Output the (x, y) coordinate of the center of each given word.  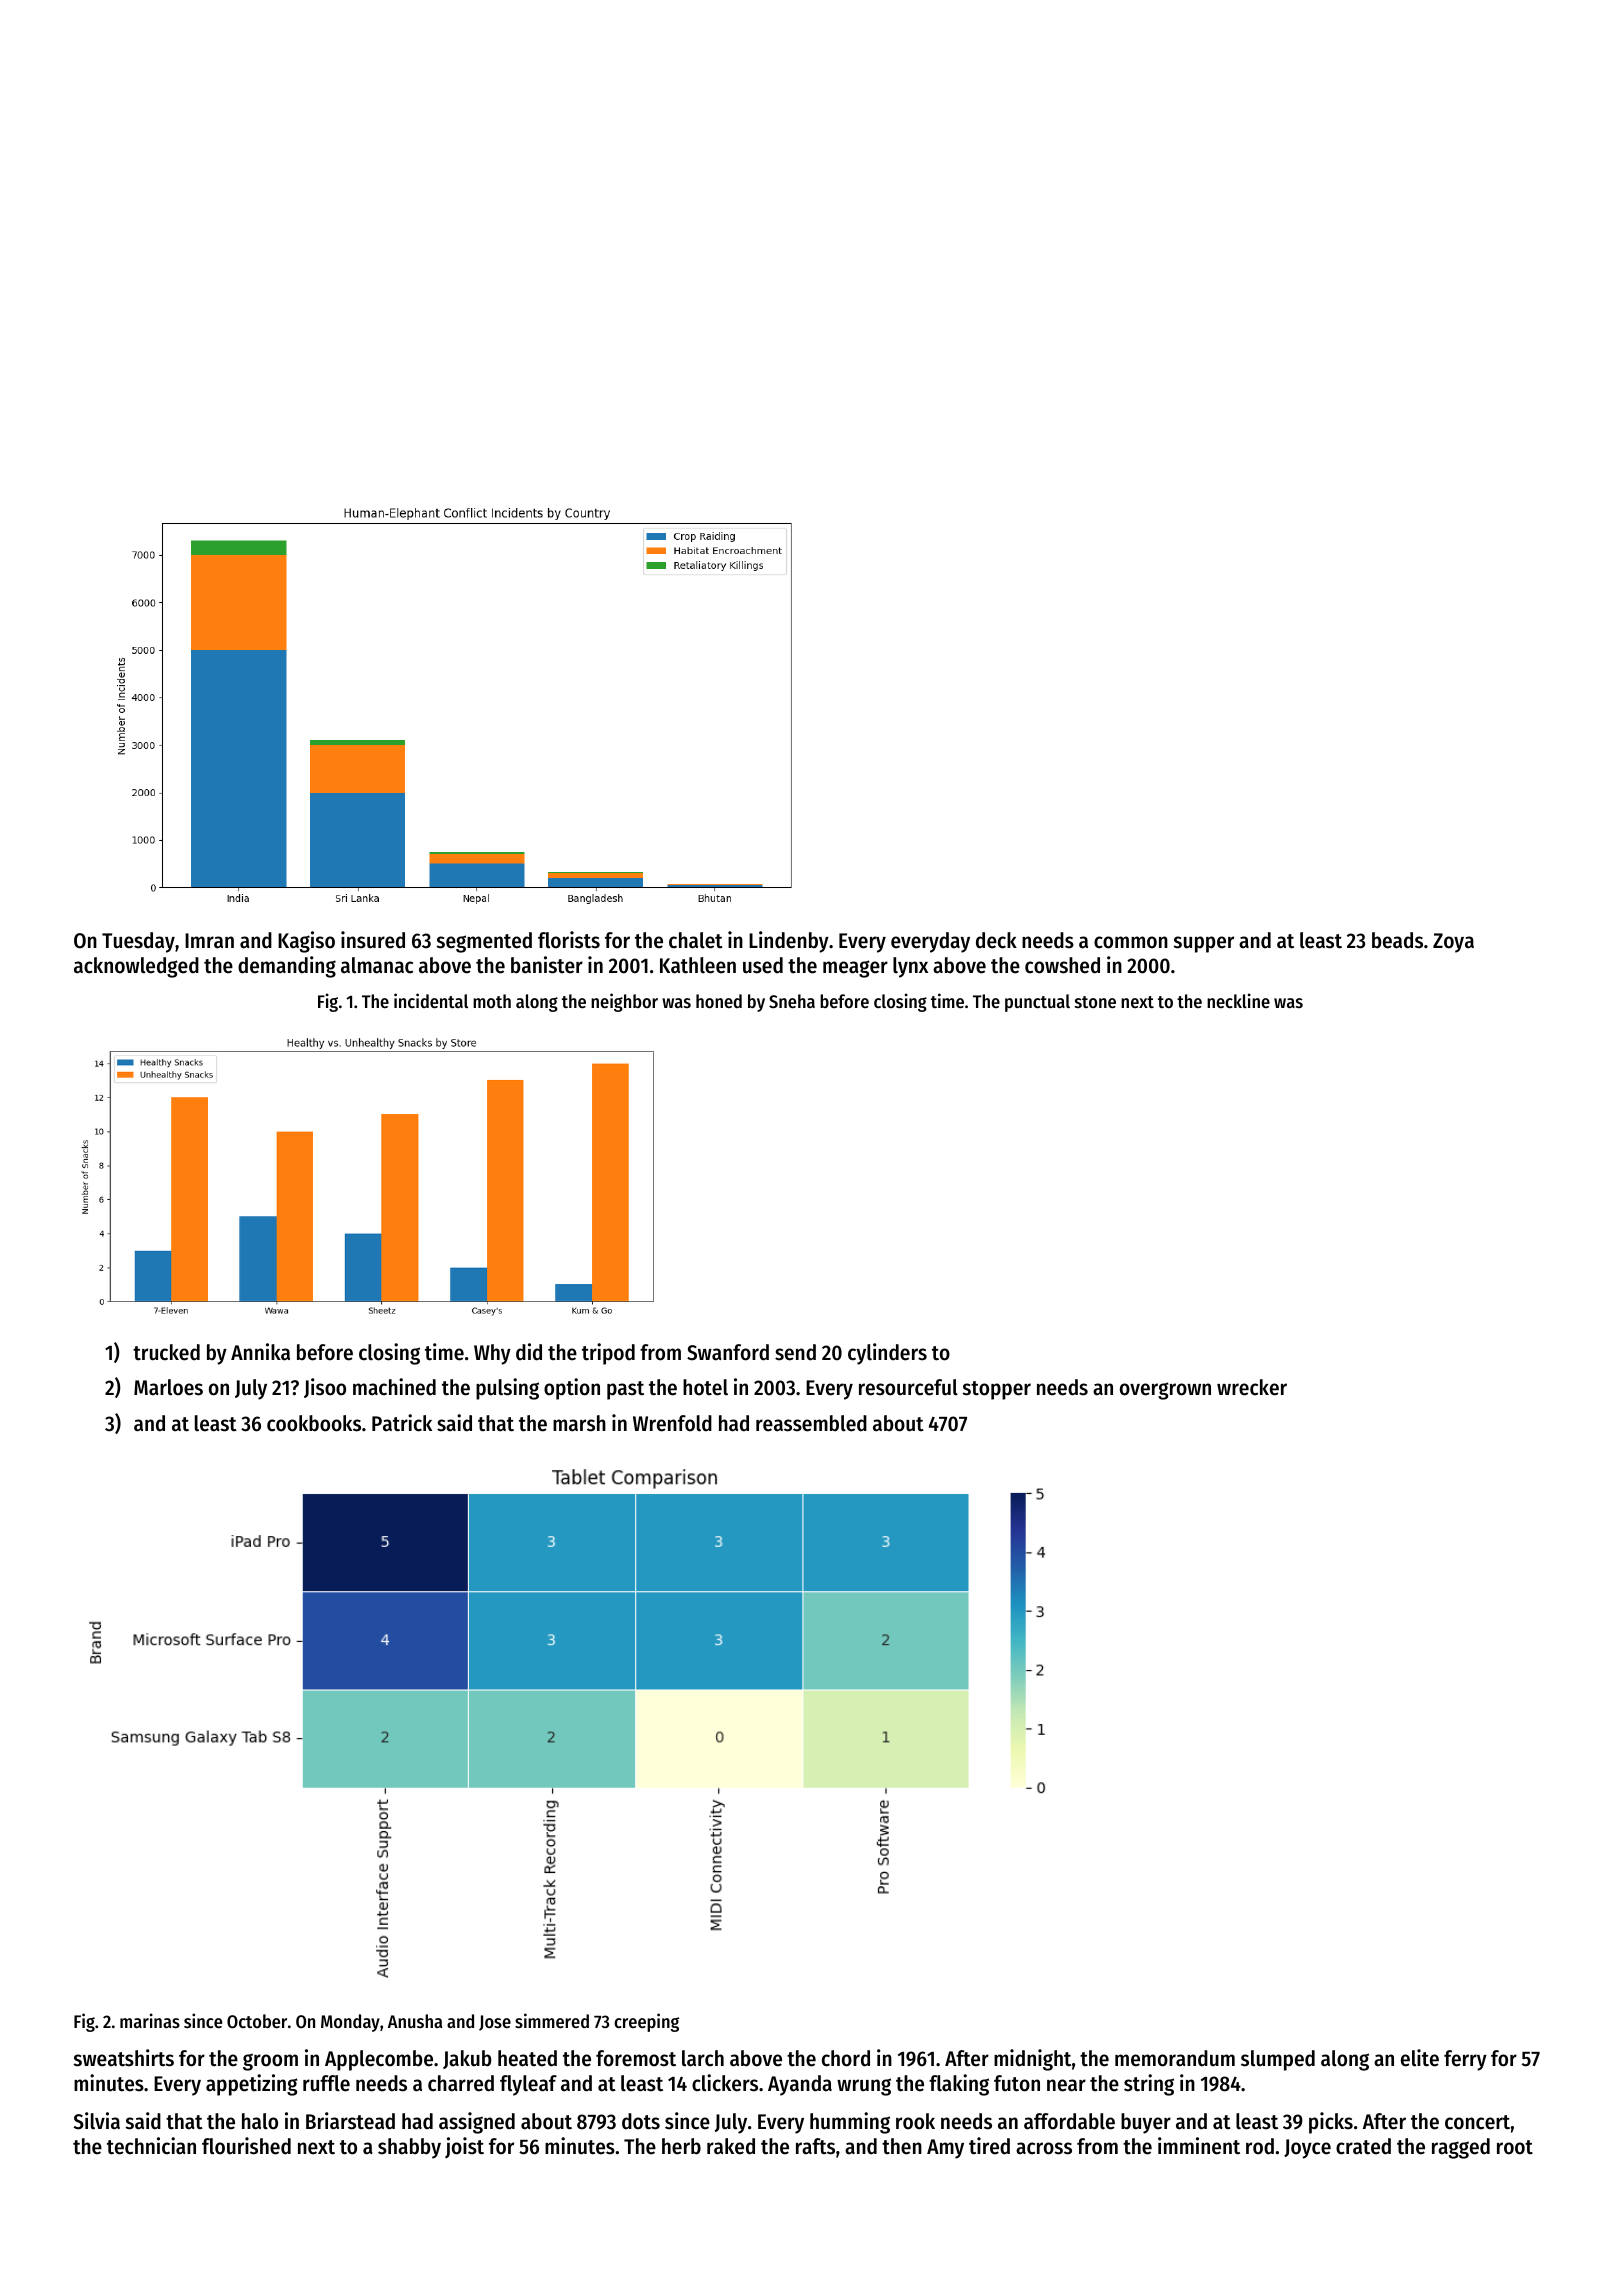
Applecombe (379, 2060)
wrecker (1252, 1387)
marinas (150, 2020)
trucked (166, 1352)
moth (492, 1001)
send (795, 1352)
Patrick (402, 1423)
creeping (646, 2022)
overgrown (1165, 1391)
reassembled (811, 1423)
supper (1204, 944)
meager (855, 969)
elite (1420, 2058)
